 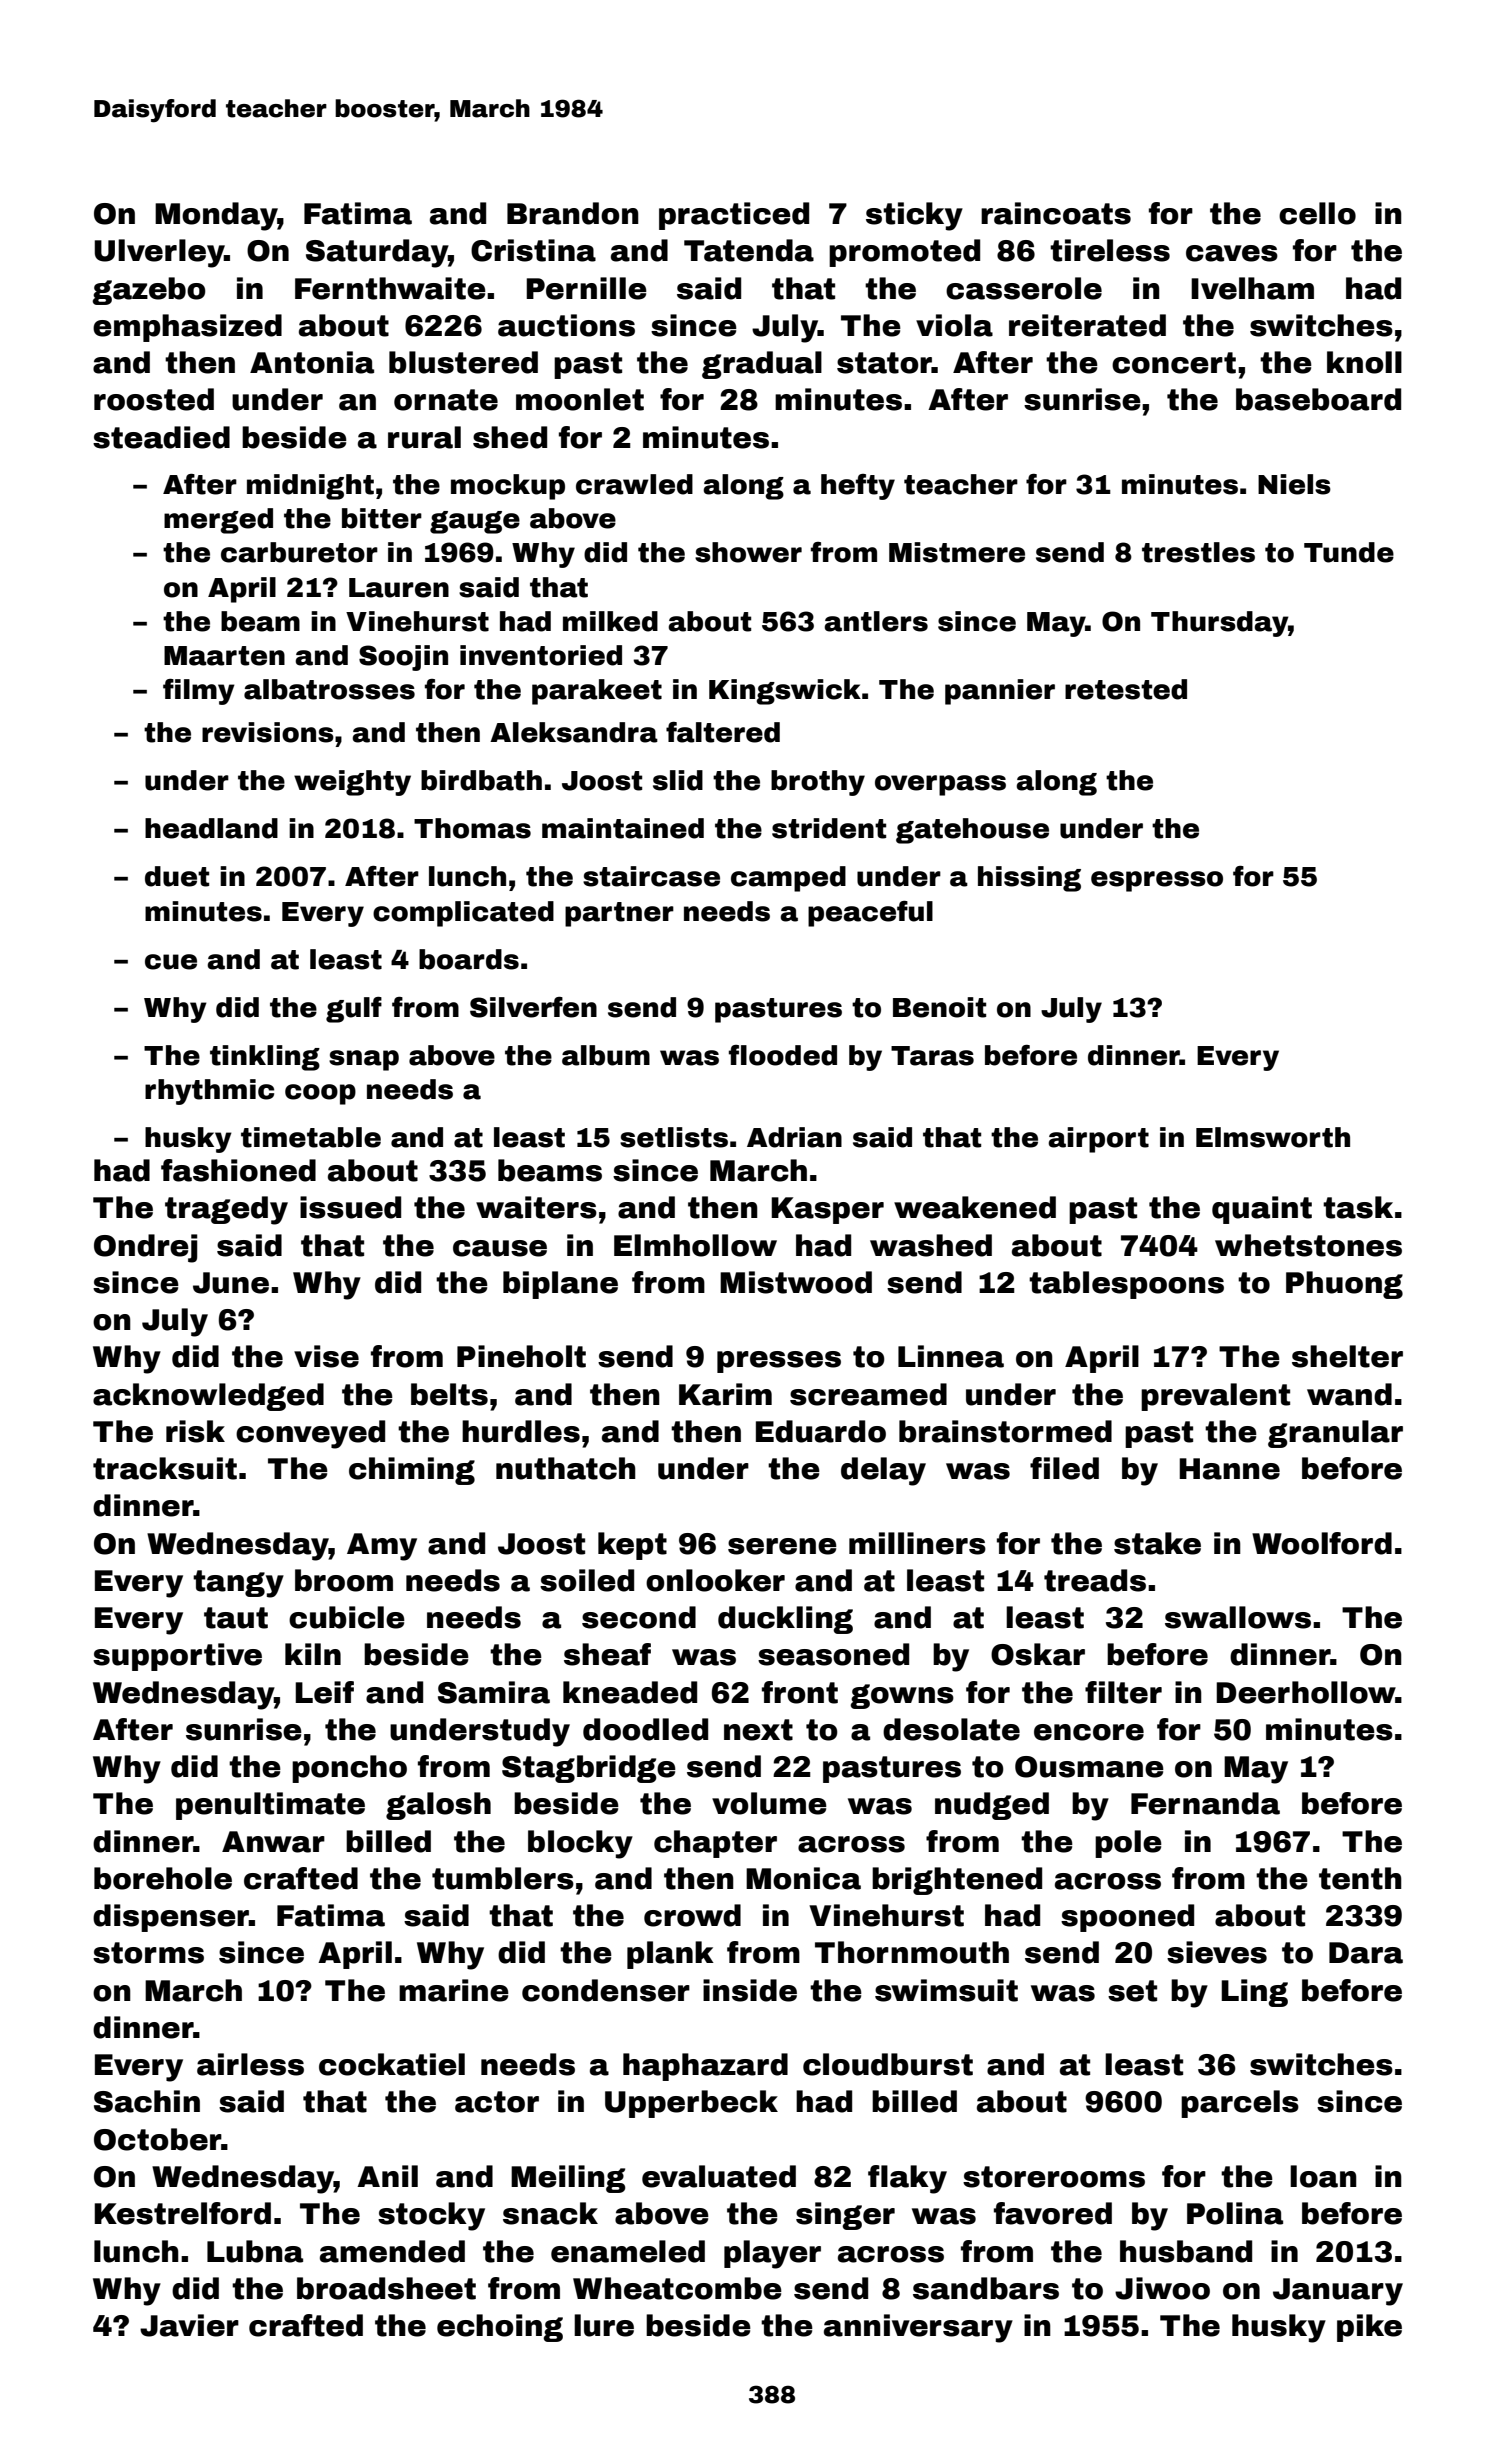 I want to click on gowns, so click(x=902, y=1696).
